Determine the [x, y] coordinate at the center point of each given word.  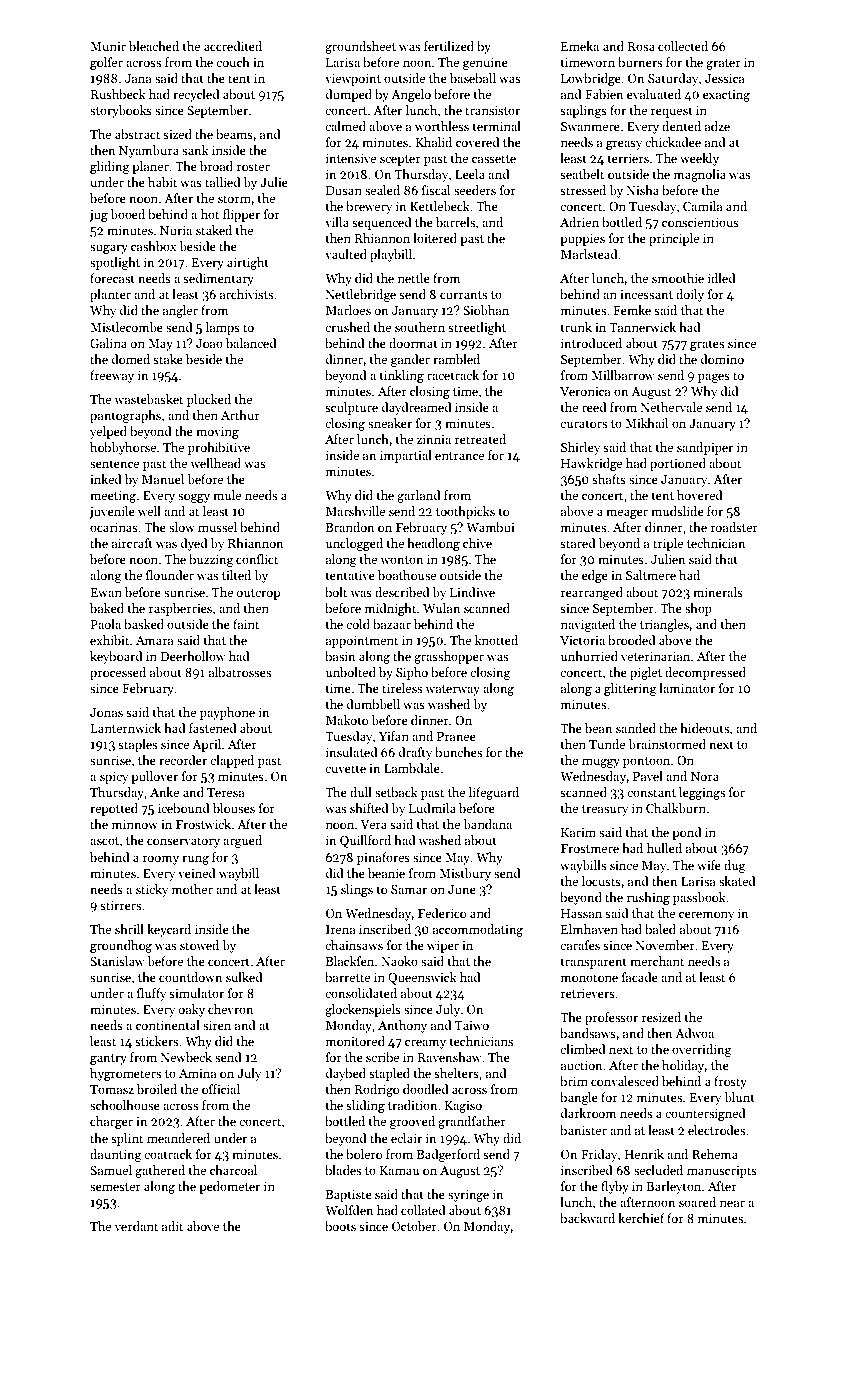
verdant [136, 1226]
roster [253, 167]
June [462, 889]
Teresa [226, 792]
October [414, 1226]
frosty [730, 1082]
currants [463, 295]
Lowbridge [591, 79]
